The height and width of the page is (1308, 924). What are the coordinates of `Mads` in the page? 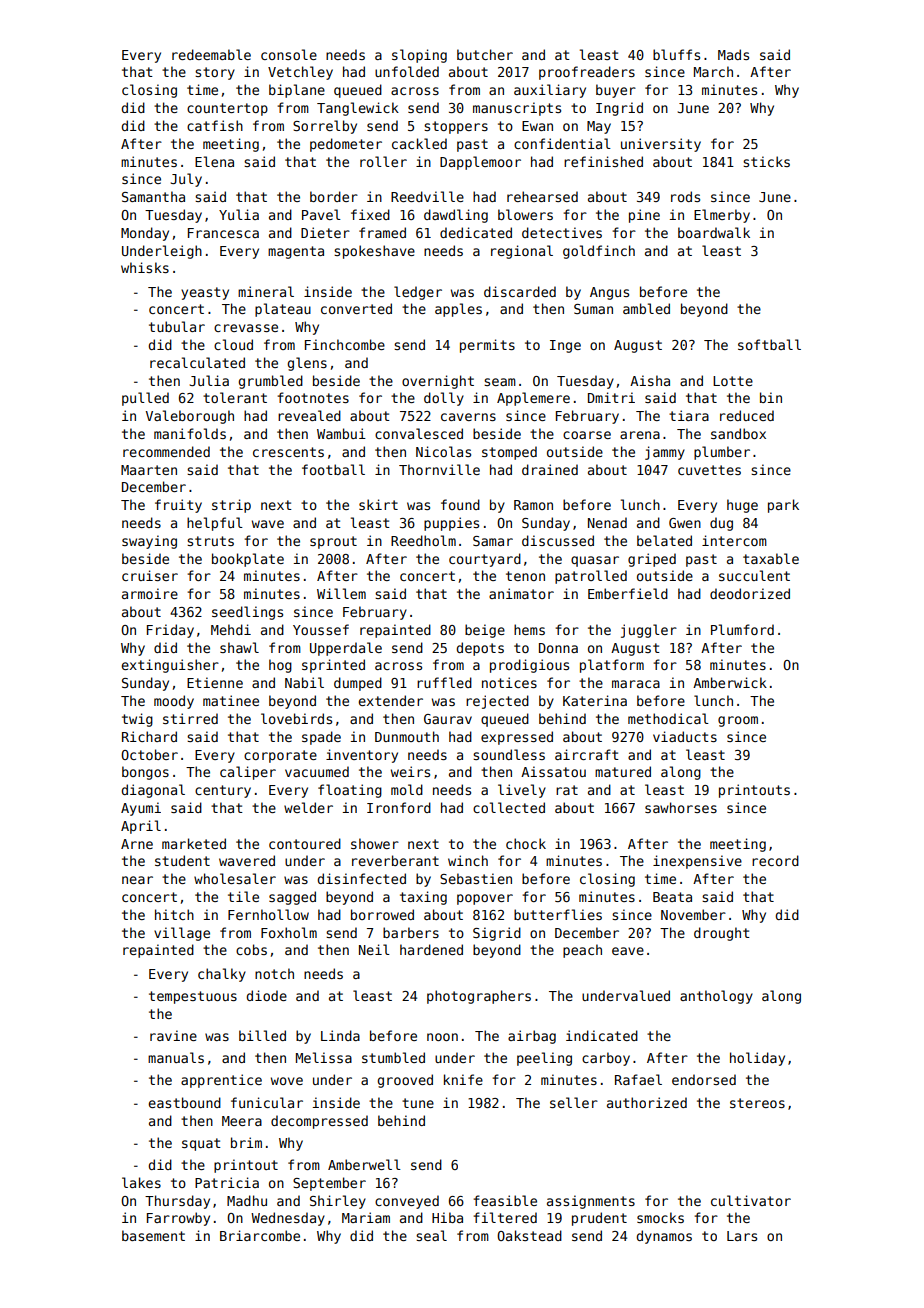 It's located at (733, 54).
